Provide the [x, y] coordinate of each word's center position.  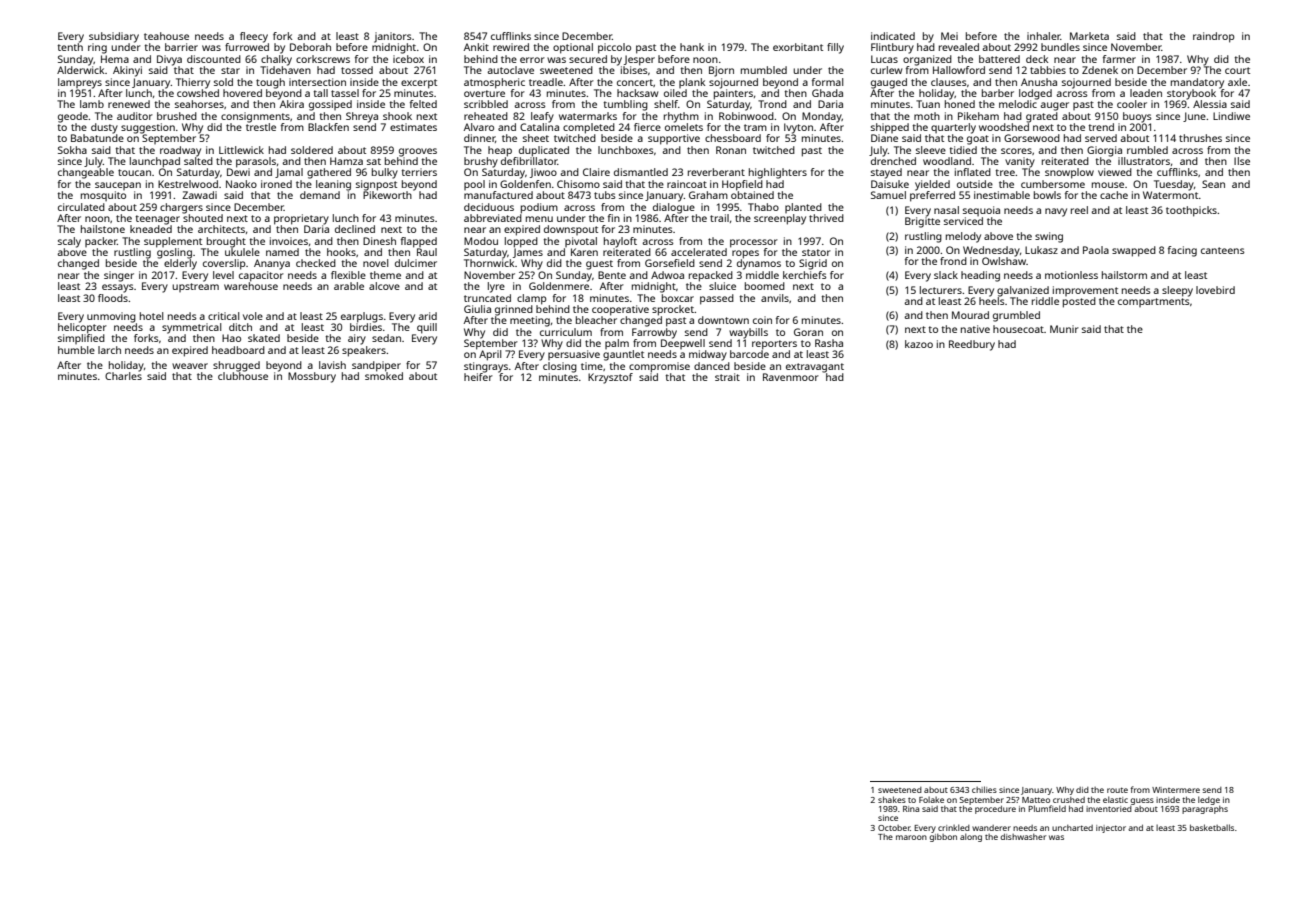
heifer [478, 377]
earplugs [362, 317]
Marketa [1089, 36]
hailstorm [1124, 275]
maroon [911, 837]
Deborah [310, 47]
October [894, 828]
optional [573, 48]
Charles [123, 376]
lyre [496, 287]
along [971, 837]
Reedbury [972, 345]
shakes [892, 799]
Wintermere [1176, 790]
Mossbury [312, 377]
